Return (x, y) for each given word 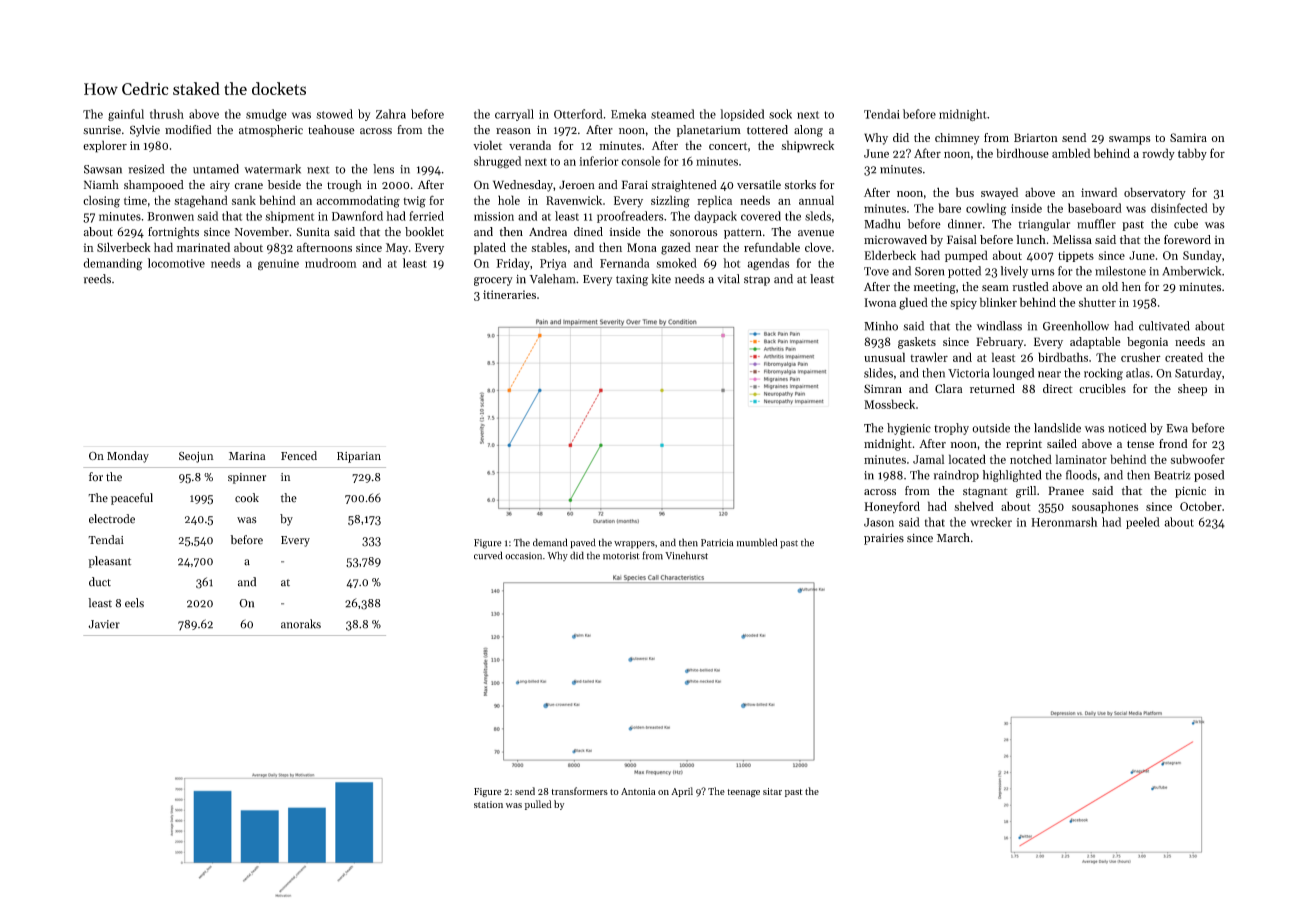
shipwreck (807, 146)
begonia (1147, 343)
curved (488, 555)
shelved (974, 506)
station (488, 804)
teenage (743, 793)
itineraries (509, 294)
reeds (97, 279)
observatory (1155, 193)
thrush (167, 114)
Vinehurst (686, 555)
